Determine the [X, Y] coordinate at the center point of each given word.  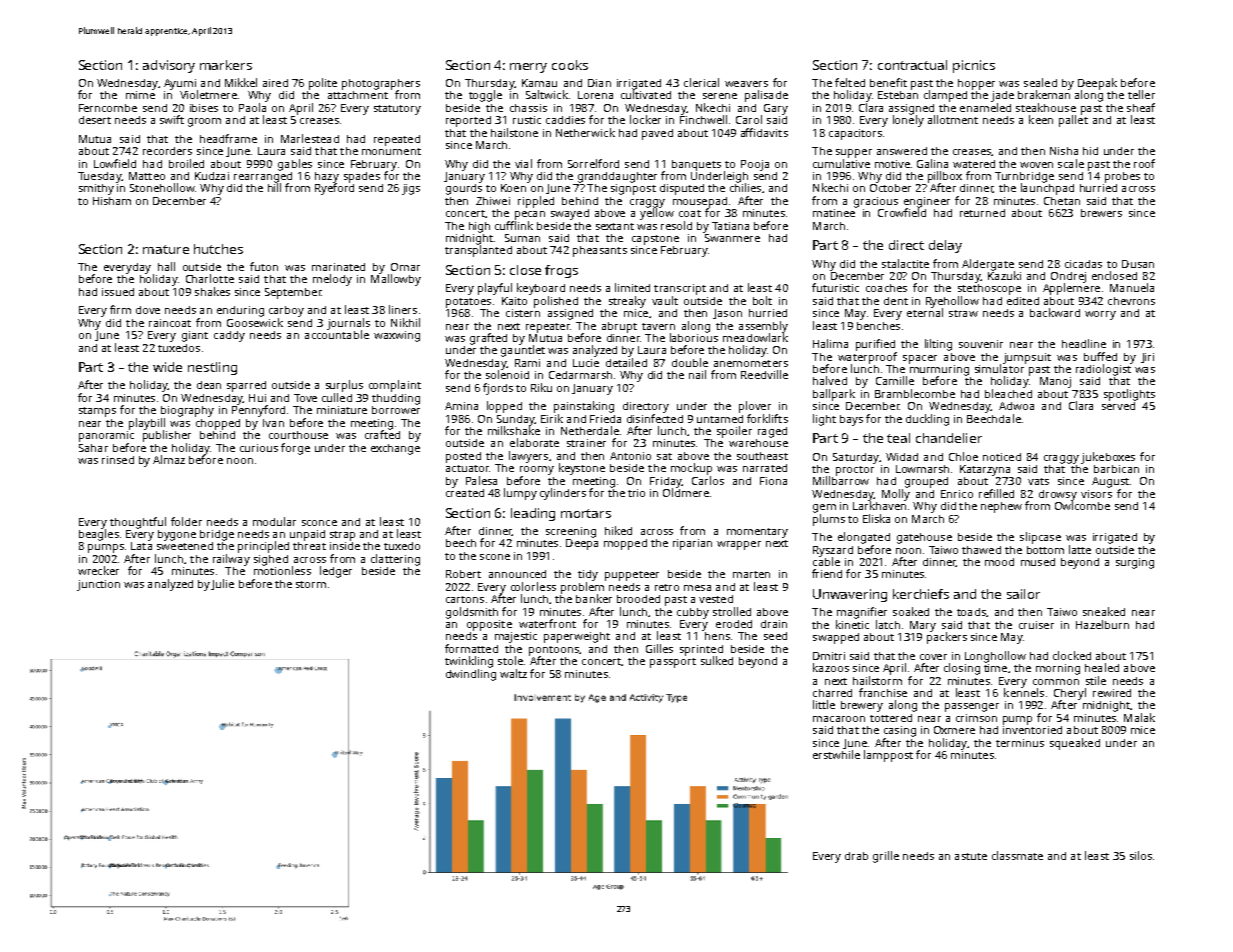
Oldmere [686, 492]
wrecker [98, 570]
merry [528, 68]
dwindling [471, 675]
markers [226, 65]
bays [851, 420]
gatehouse [924, 538]
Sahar [93, 448]
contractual [912, 65]
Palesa [481, 480]
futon [264, 266]
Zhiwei [493, 201]
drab [856, 856]
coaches [886, 288]
